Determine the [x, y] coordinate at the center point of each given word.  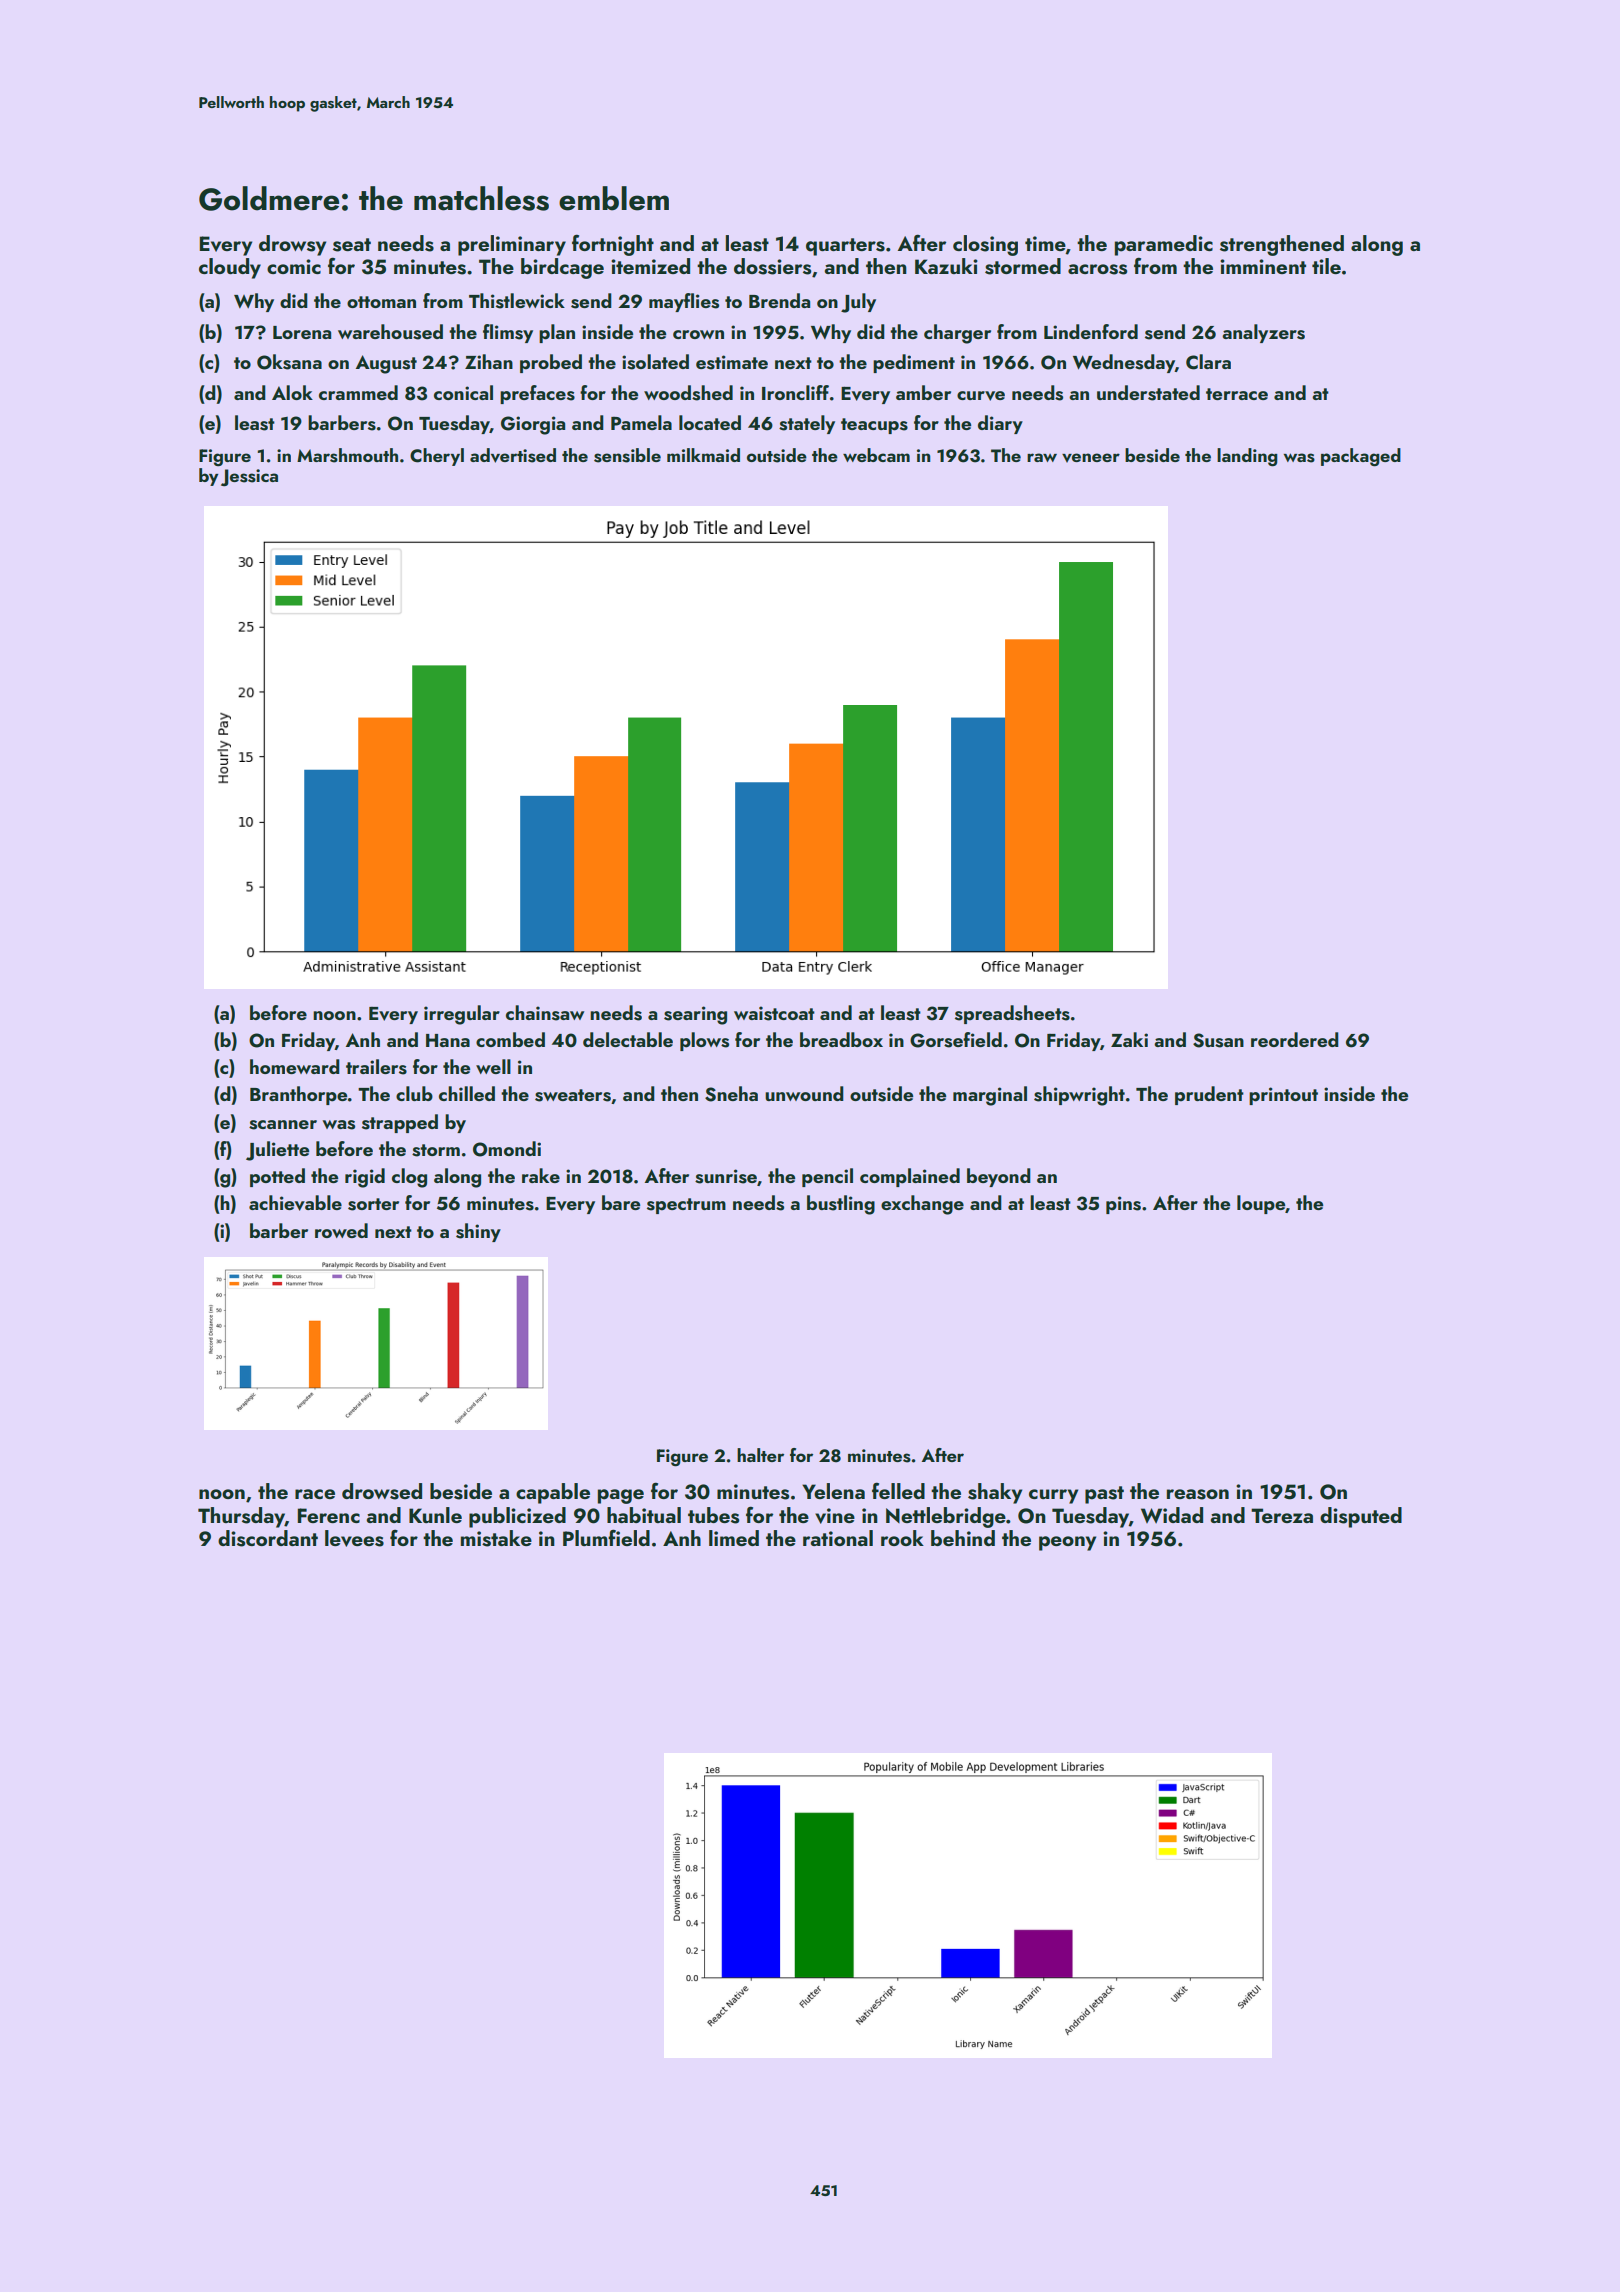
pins [1123, 1205]
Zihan [489, 361]
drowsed [382, 1491]
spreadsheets [1012, 1014]
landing [1247, 457]
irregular [462, 1015]
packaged [1361, 457]
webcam [876, 455]
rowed [341, 1230]
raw [1042, 457]
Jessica [249, 477]
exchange [922, 1205]
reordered [1295, 1039]
